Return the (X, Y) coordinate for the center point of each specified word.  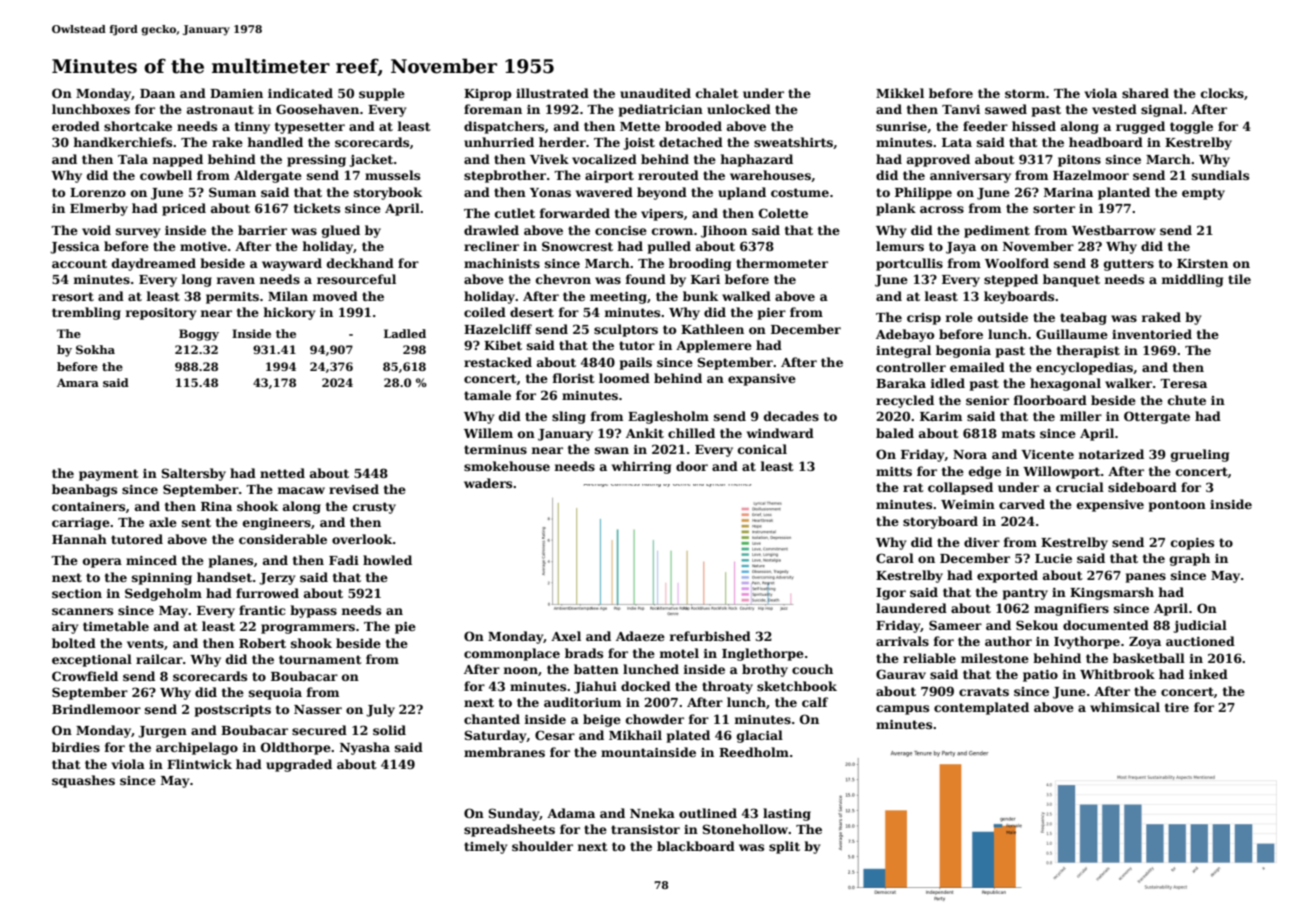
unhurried (499, 142)
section (77, 593)
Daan (157, 93)
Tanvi (961, 109)
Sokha (95, 349)
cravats (984, 691)
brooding (700, 264)
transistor (645, 829)
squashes (83, 781)
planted (1124, 193)
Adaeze (640, 636)
